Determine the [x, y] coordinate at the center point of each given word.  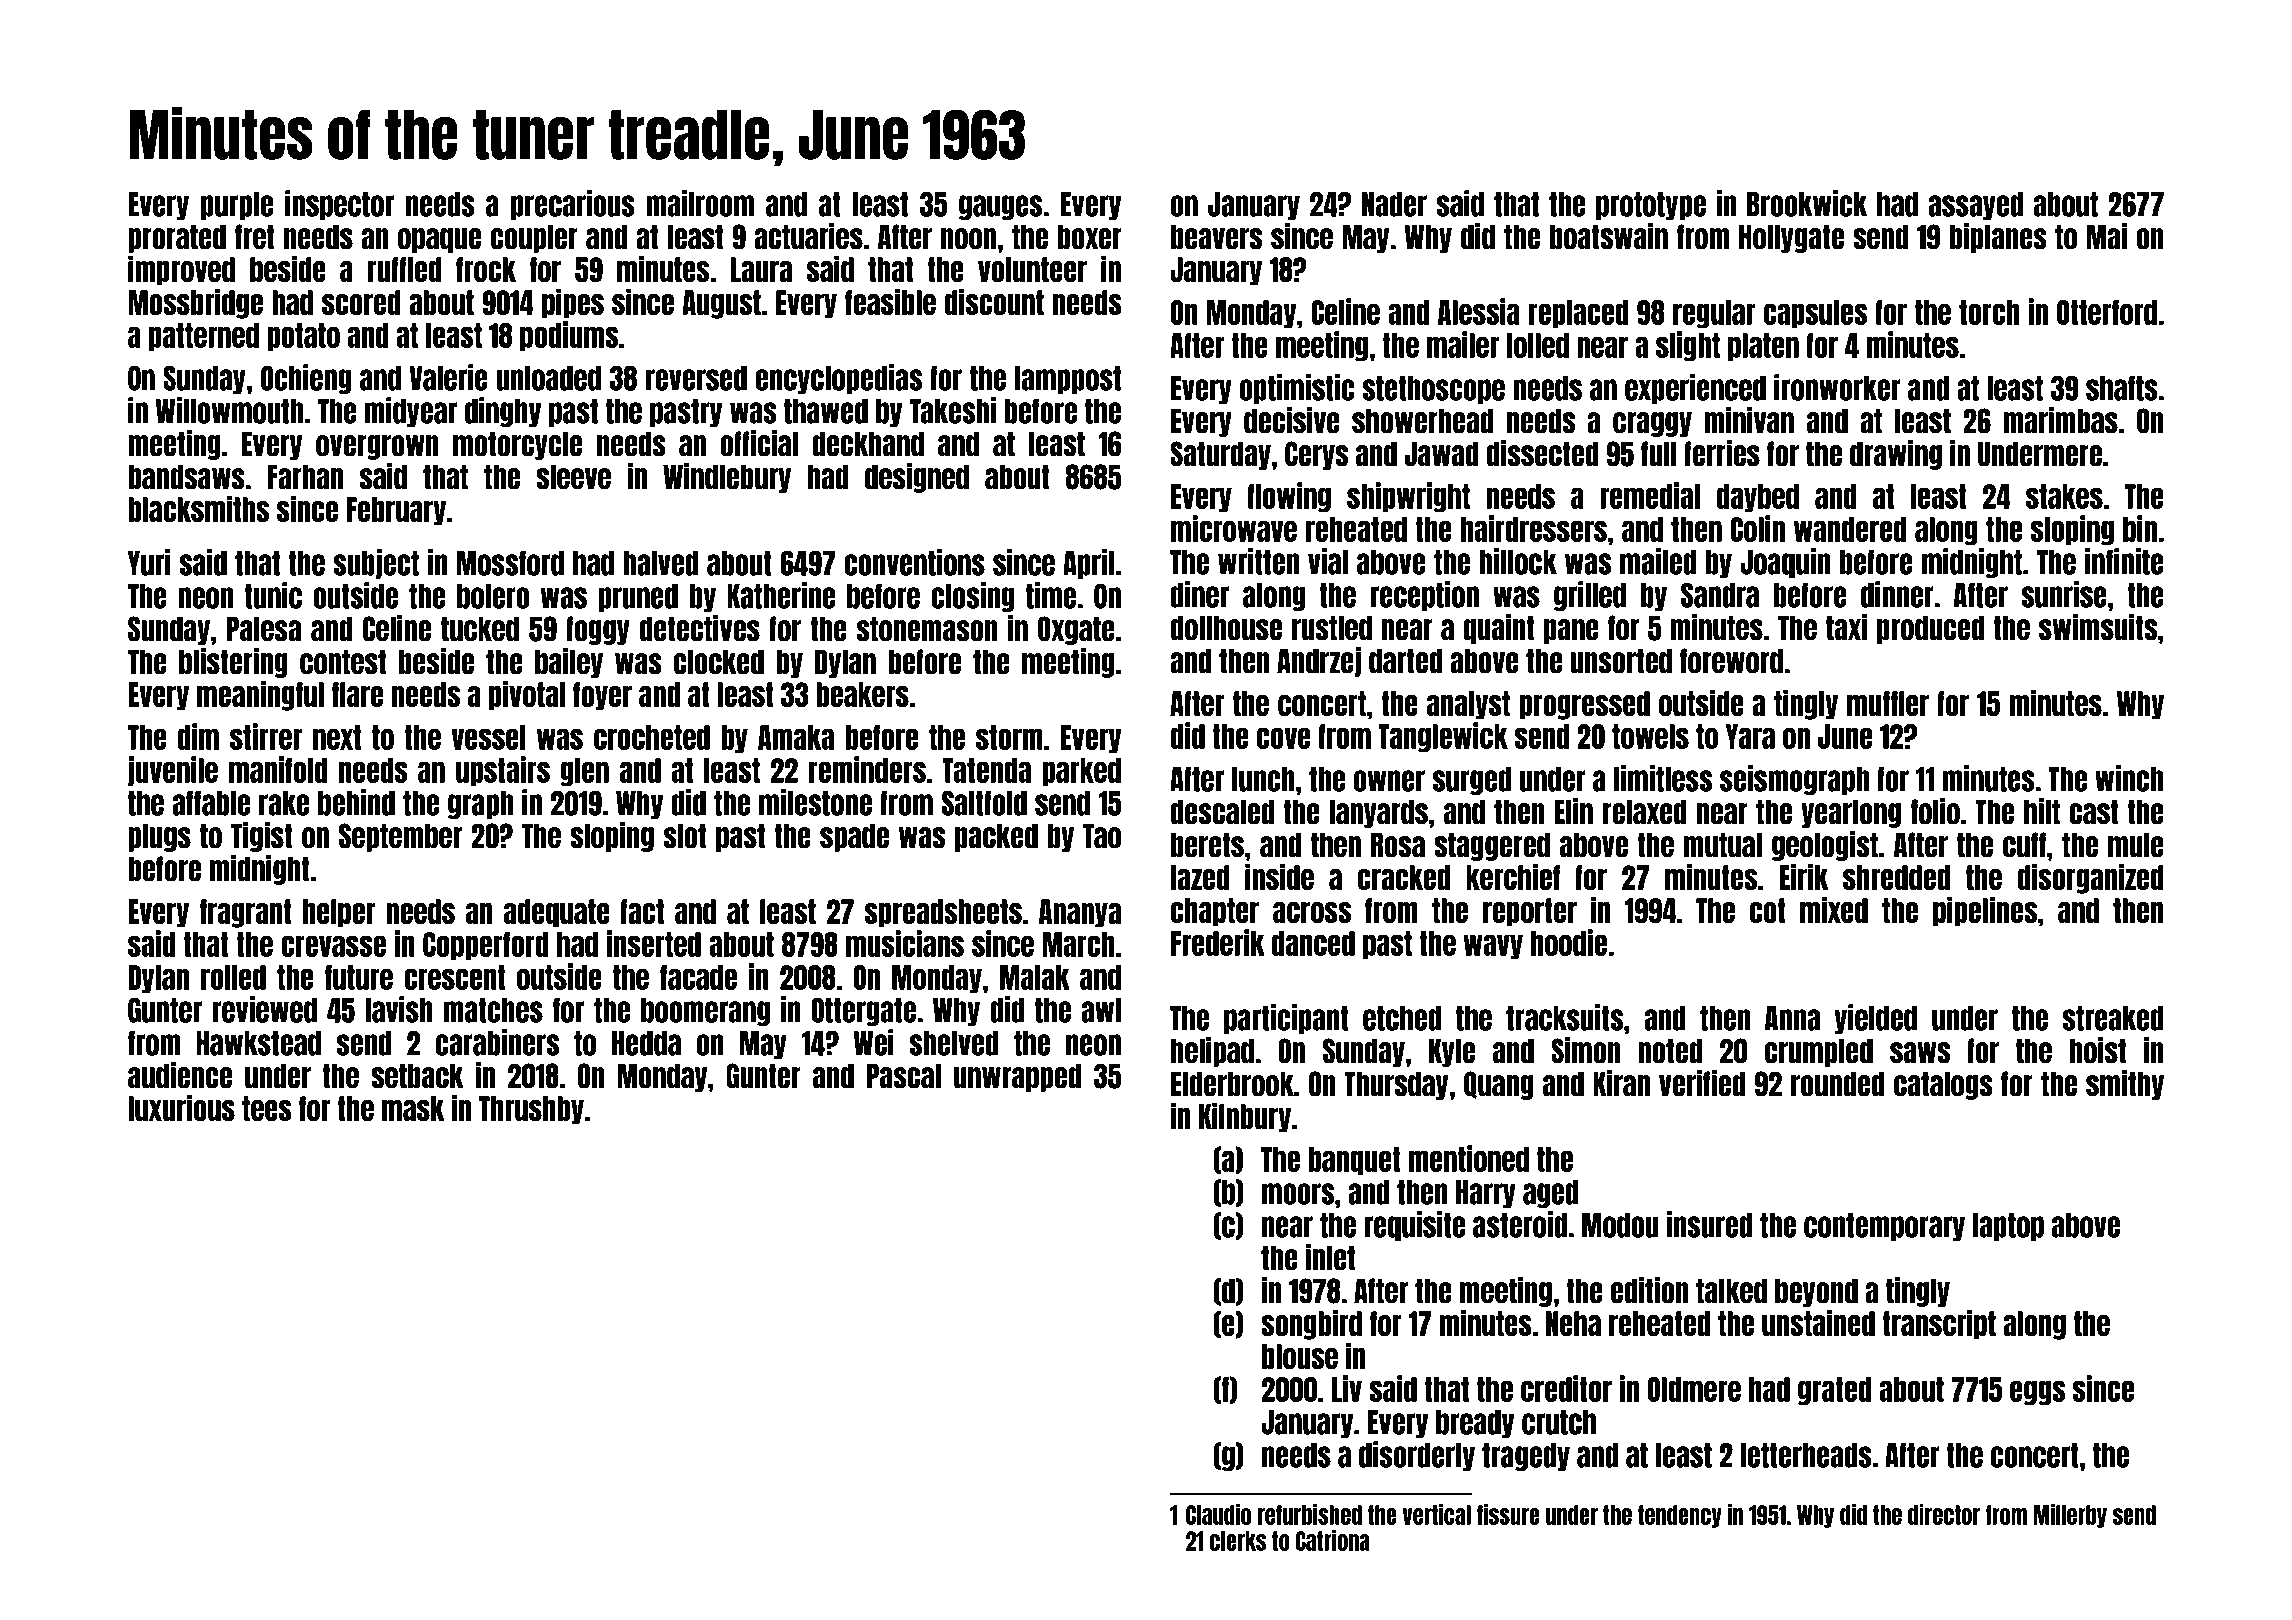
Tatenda [986, 770]
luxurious [181, 1107]
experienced [1695, 389]
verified [1702, 1083]
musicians [905, 943]
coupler [534, 238]
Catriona [1333, 1540]
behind [356, 802]
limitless [1663, 778]
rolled [233, 977]
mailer [1463, 344]
